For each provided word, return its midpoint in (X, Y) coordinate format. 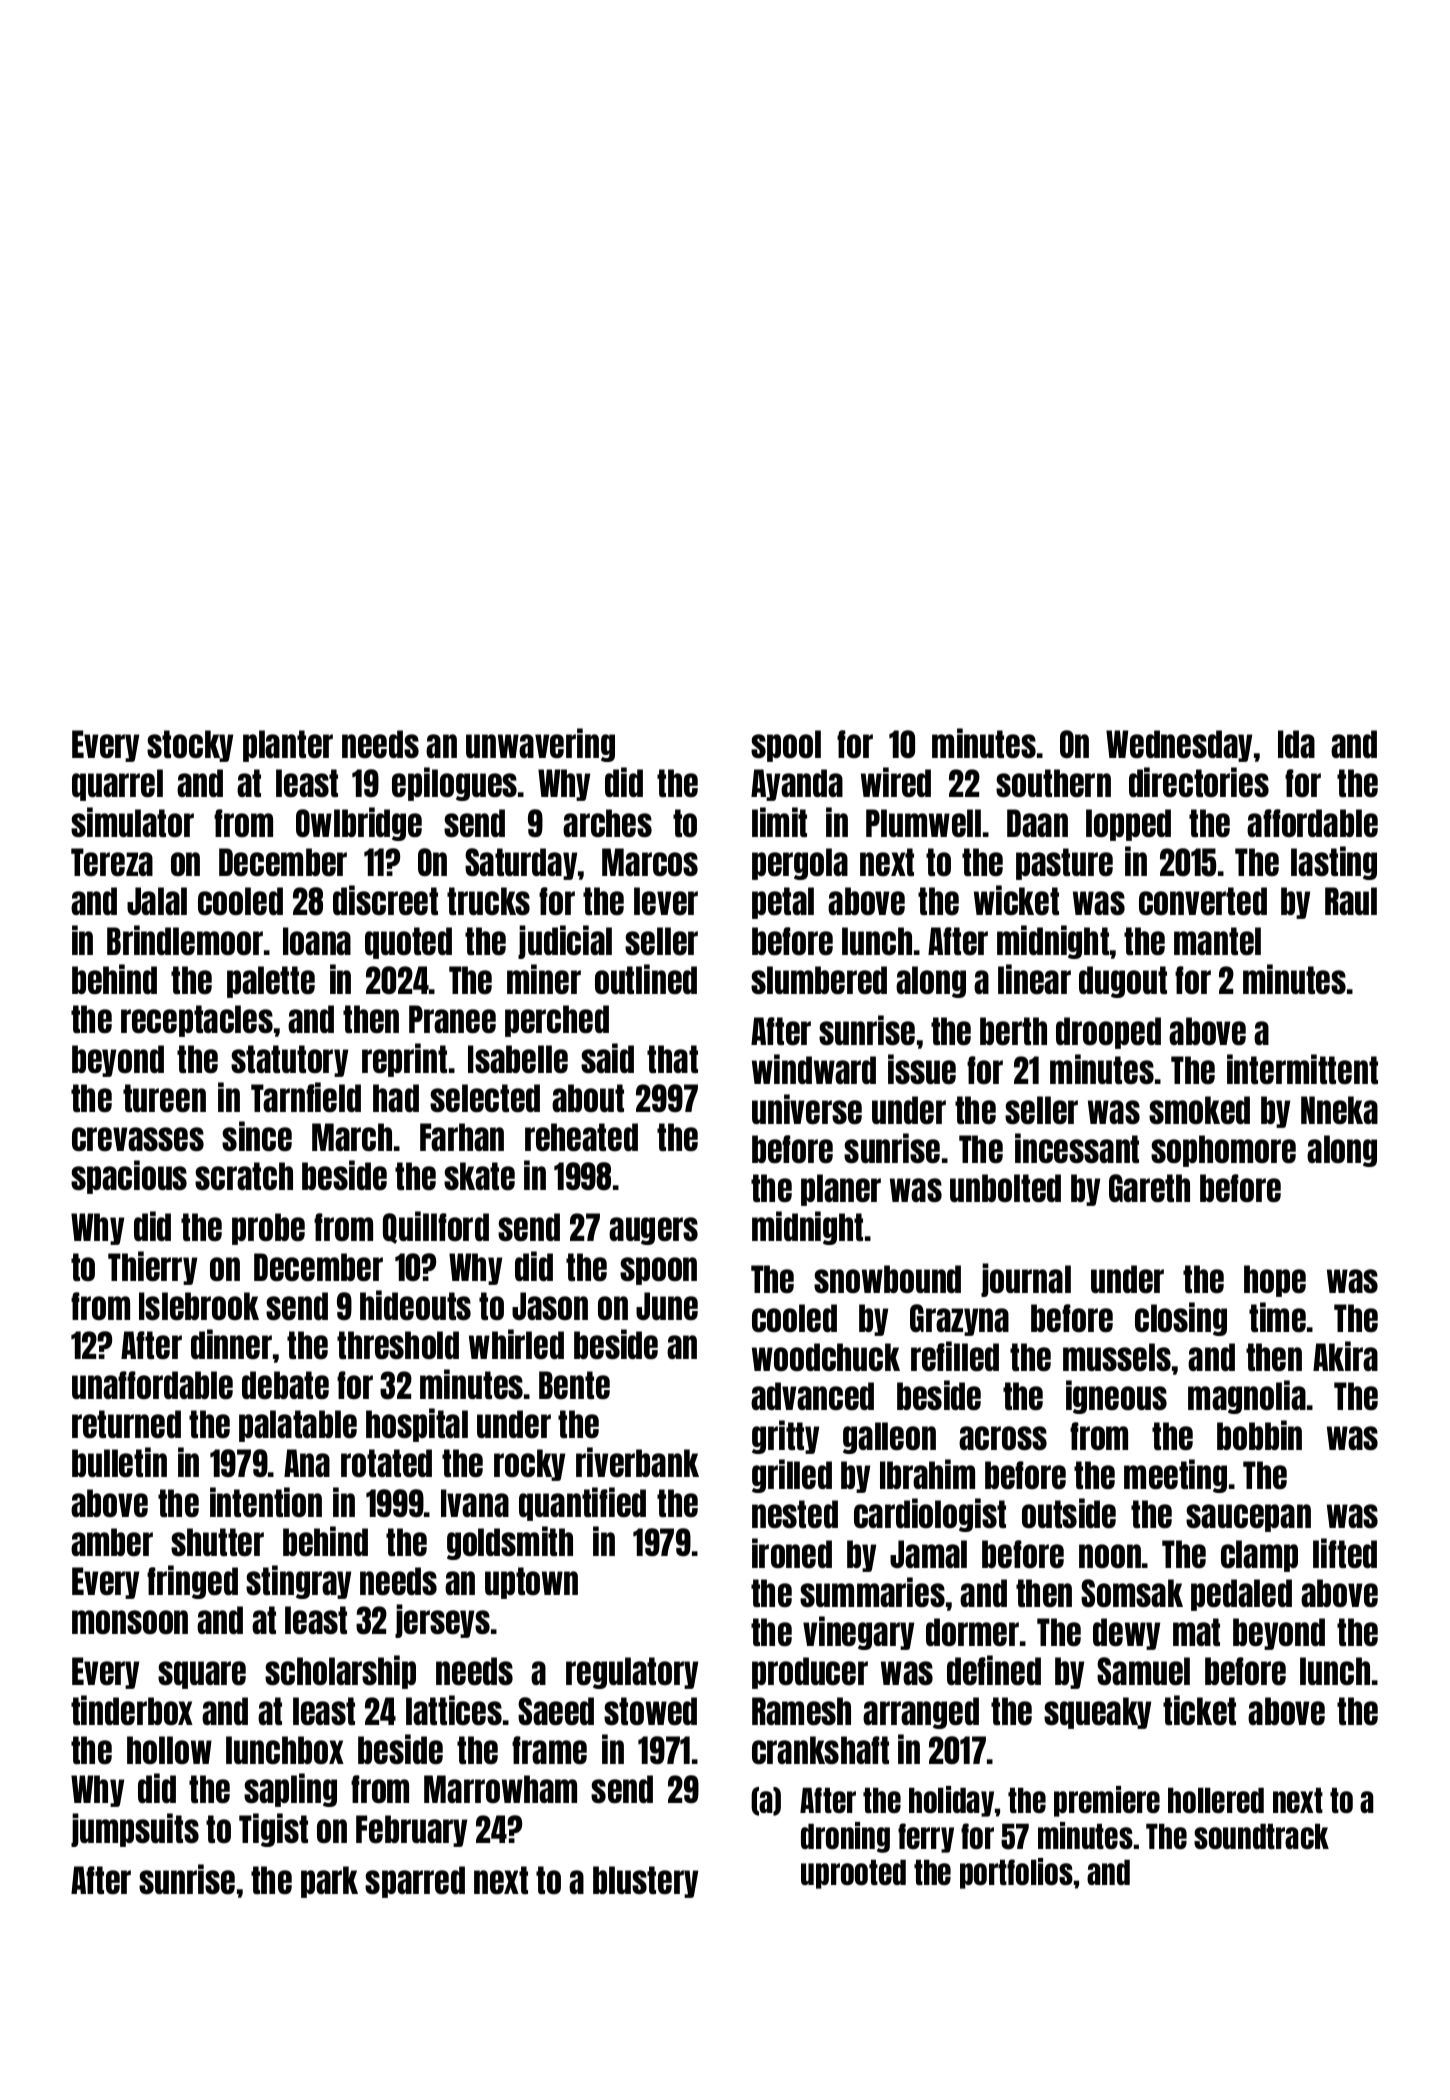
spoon (658, 1271)
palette (271, 982)
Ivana (475, 1503)
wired (896, 782)
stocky (190, 746)
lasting (1334, 863)
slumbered (819, 980)
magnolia (1247, 1397)
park (329, 1882)
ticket (1199, 1710)
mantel (1217, 941)
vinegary (858, 1633)
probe (268, 1229)
